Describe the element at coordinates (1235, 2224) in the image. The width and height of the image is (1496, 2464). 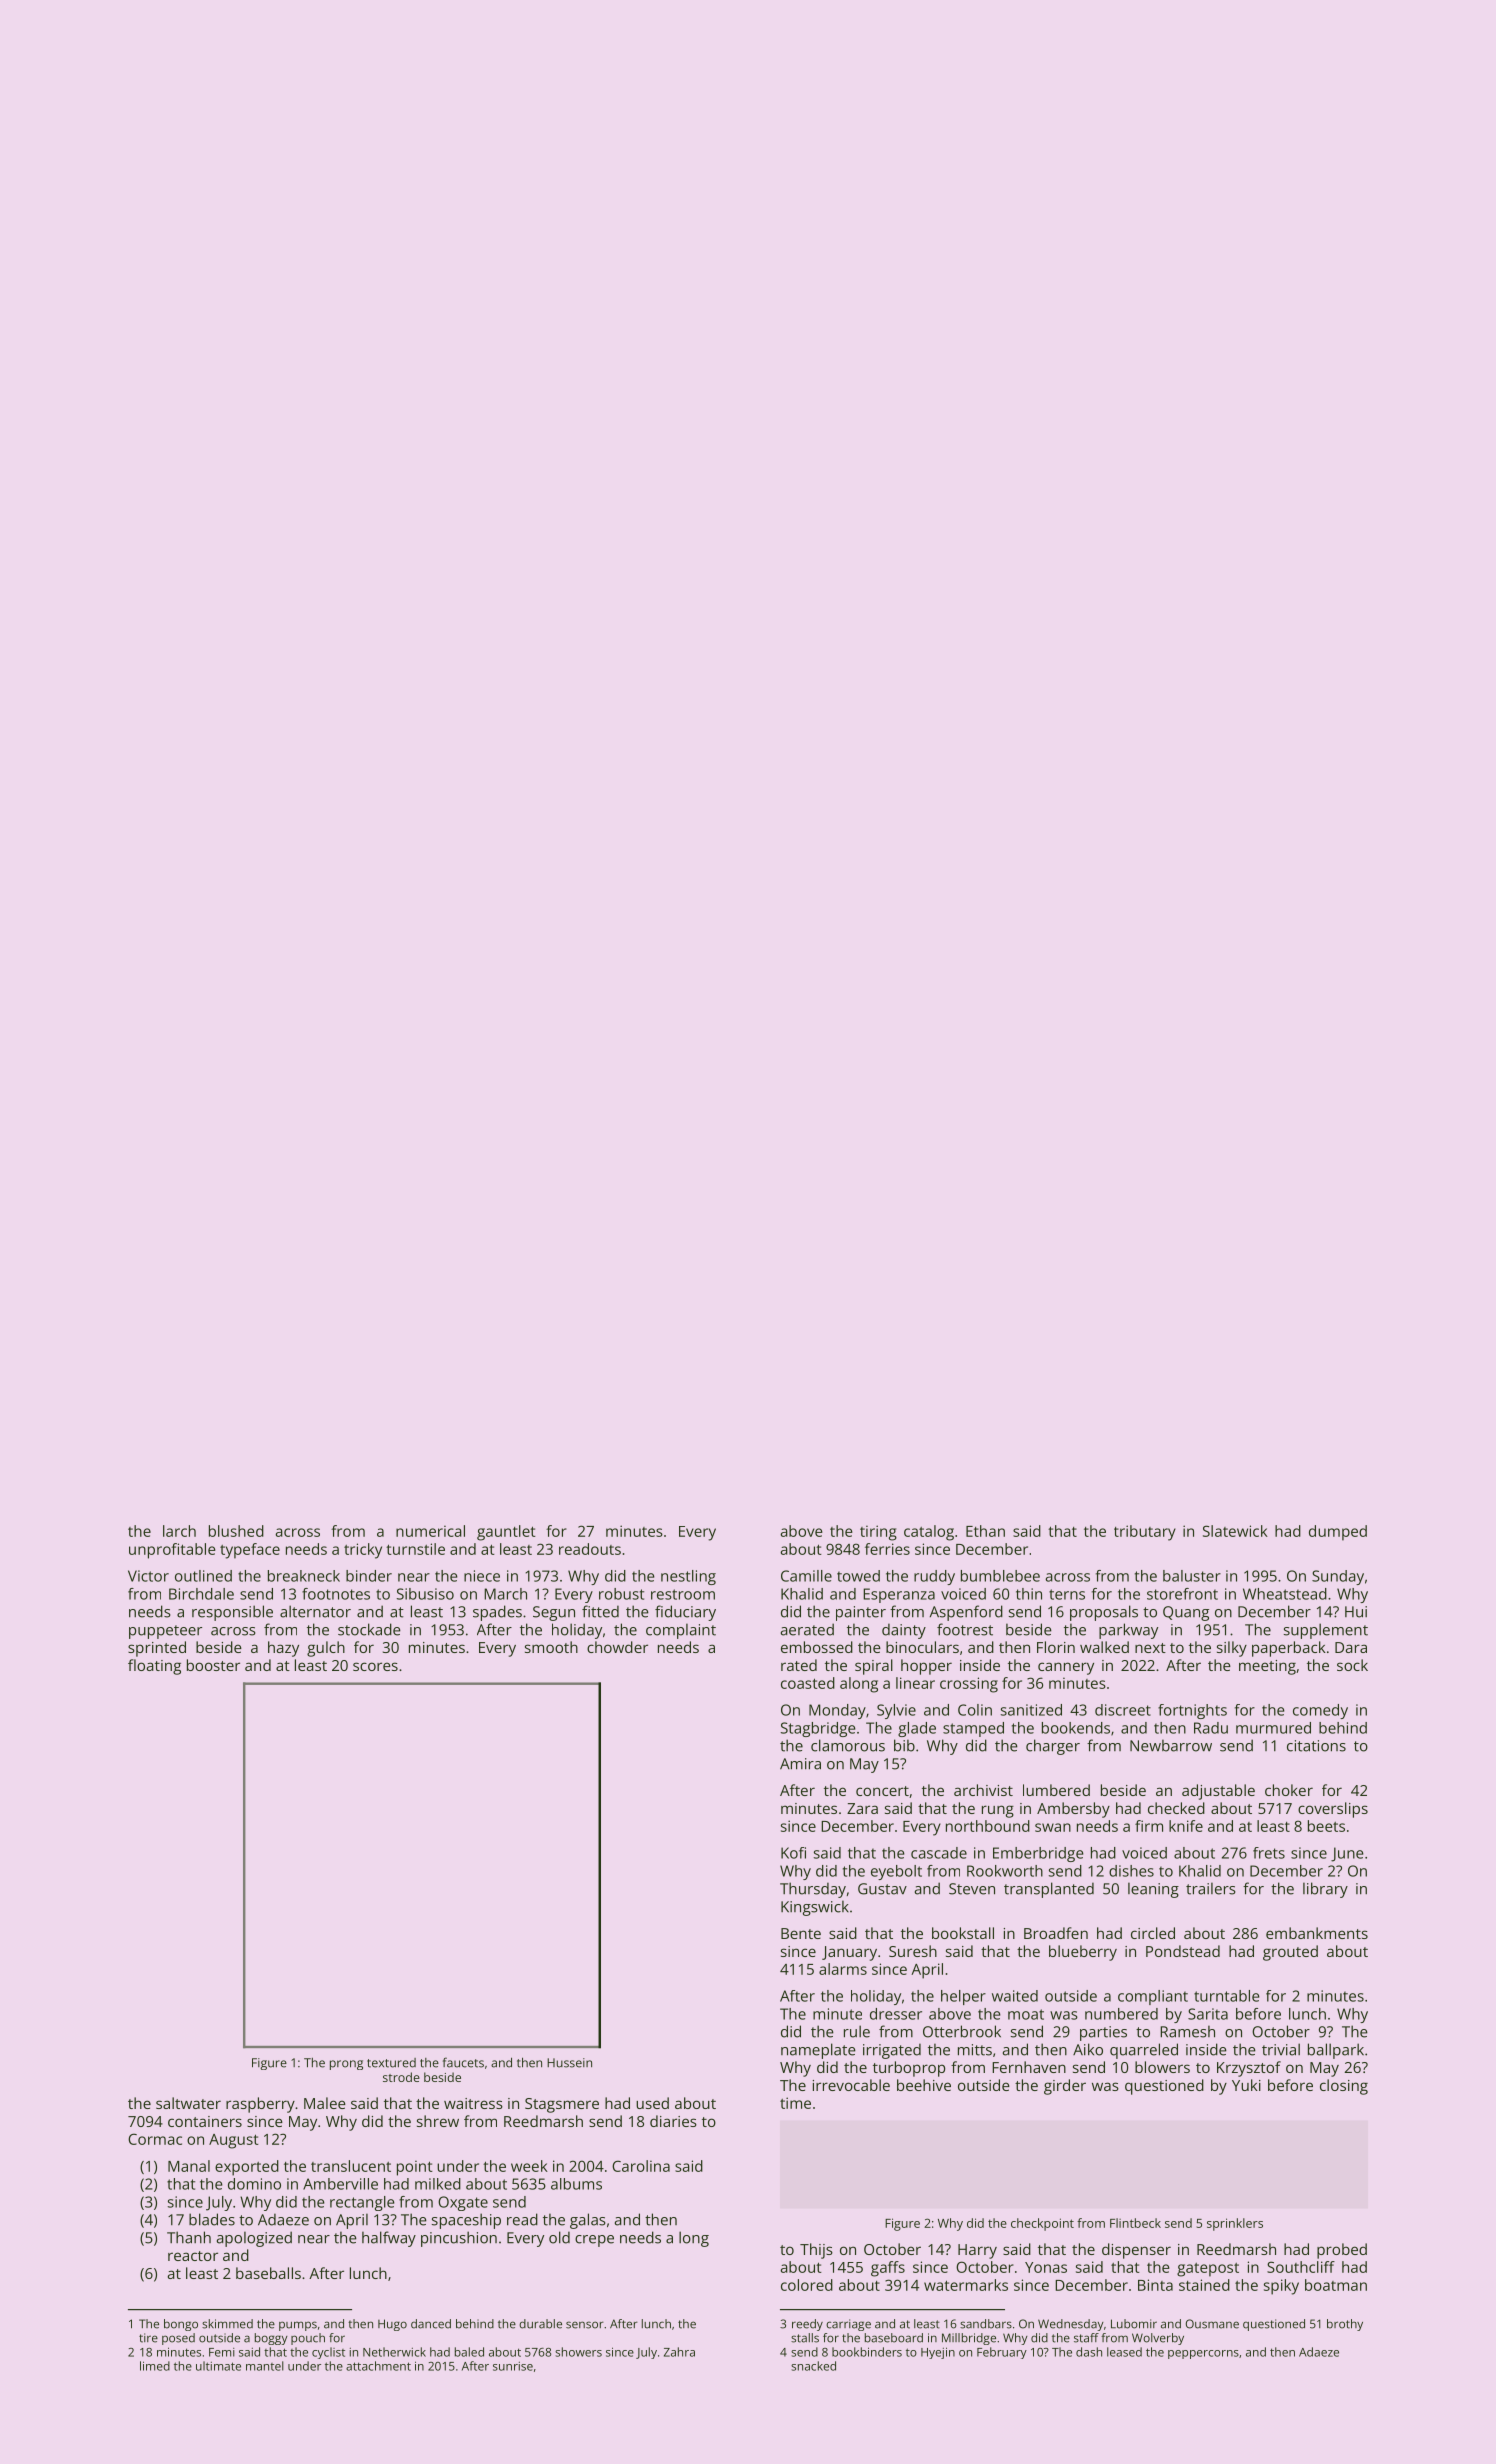
I see `sprinklers` at that location.
